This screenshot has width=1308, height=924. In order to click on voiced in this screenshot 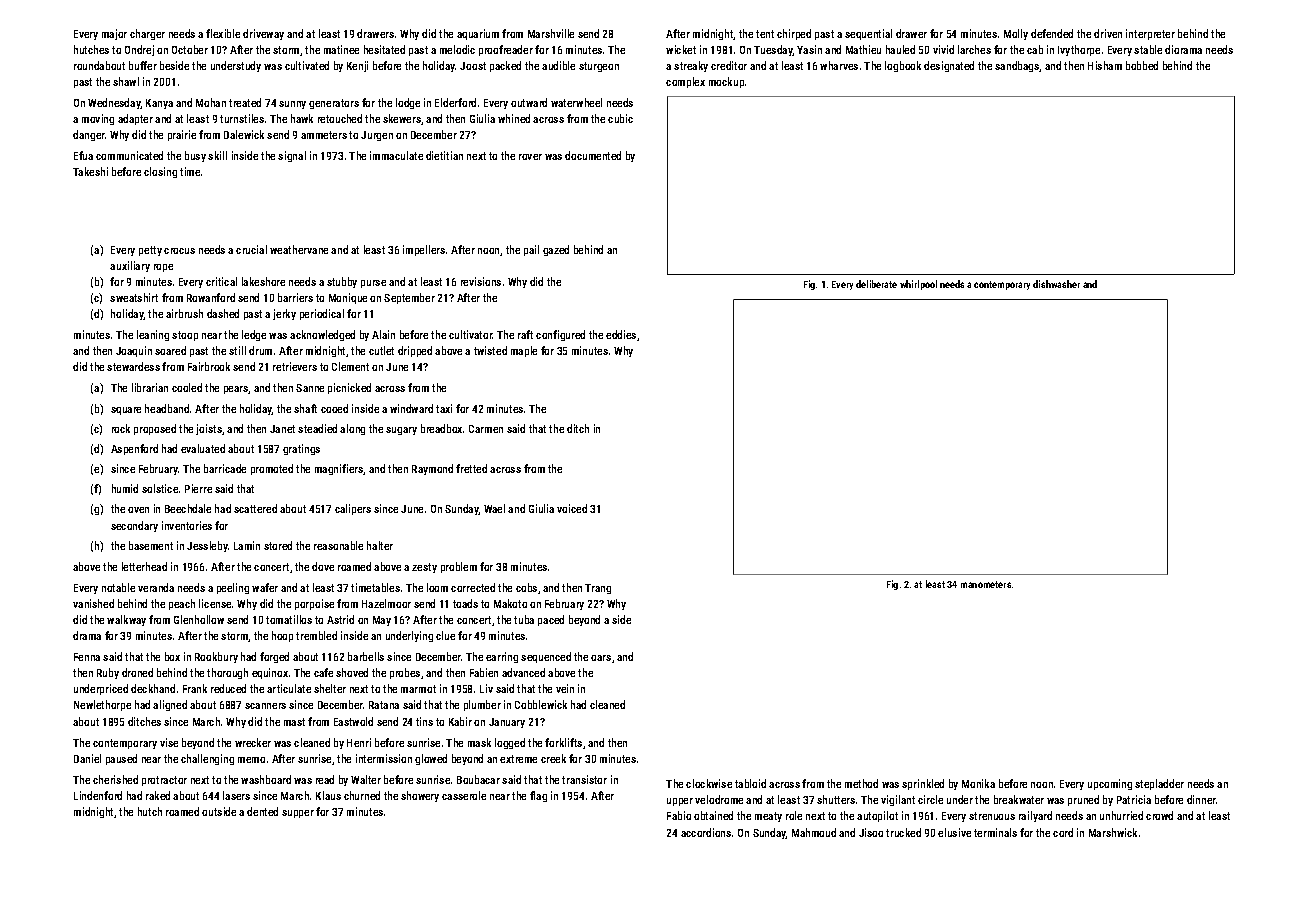, I will do `click(572, 508)`.
